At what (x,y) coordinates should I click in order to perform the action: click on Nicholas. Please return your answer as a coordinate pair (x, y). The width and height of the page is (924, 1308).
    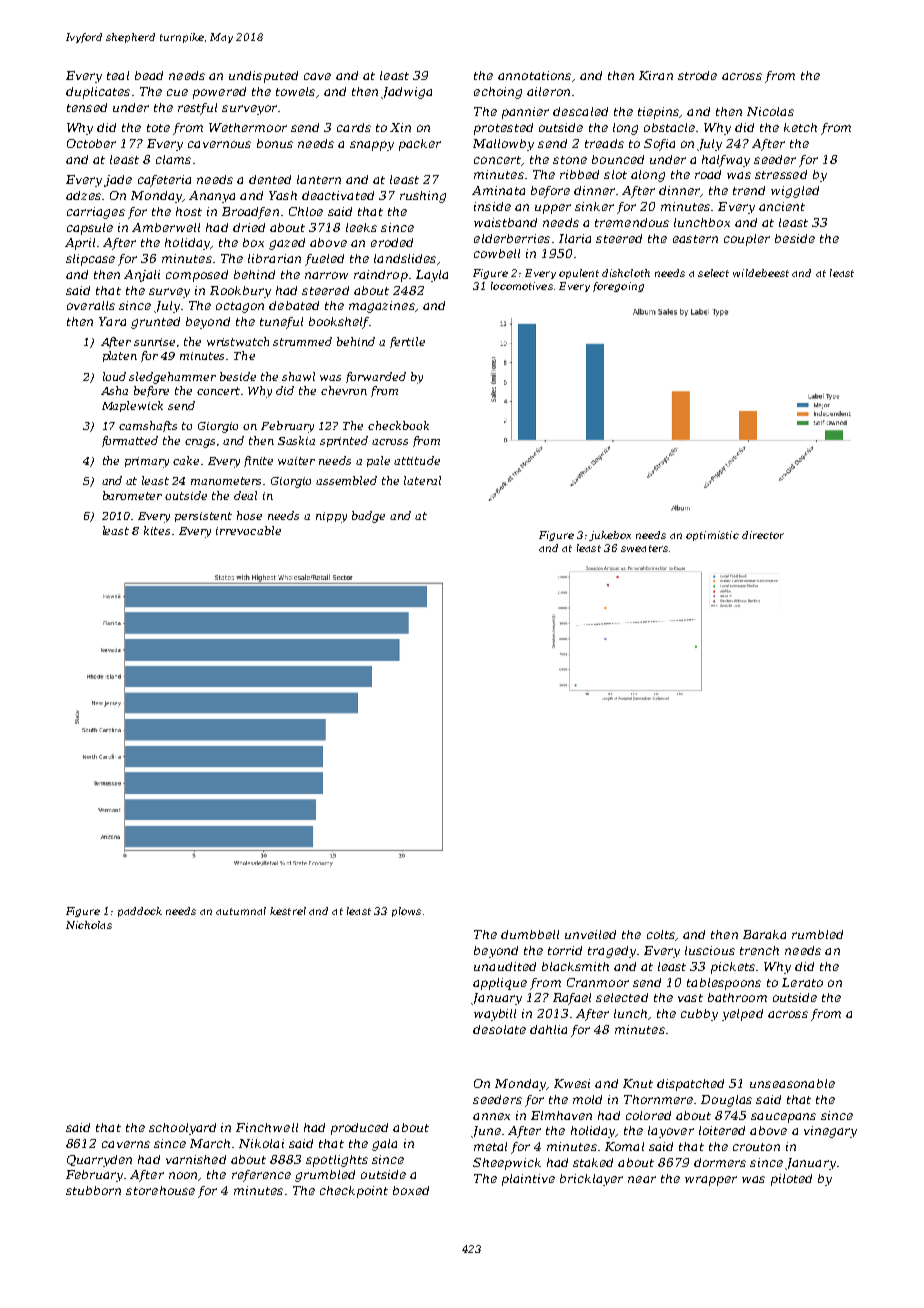
    Looking at the image, I should click on (89, 925).
